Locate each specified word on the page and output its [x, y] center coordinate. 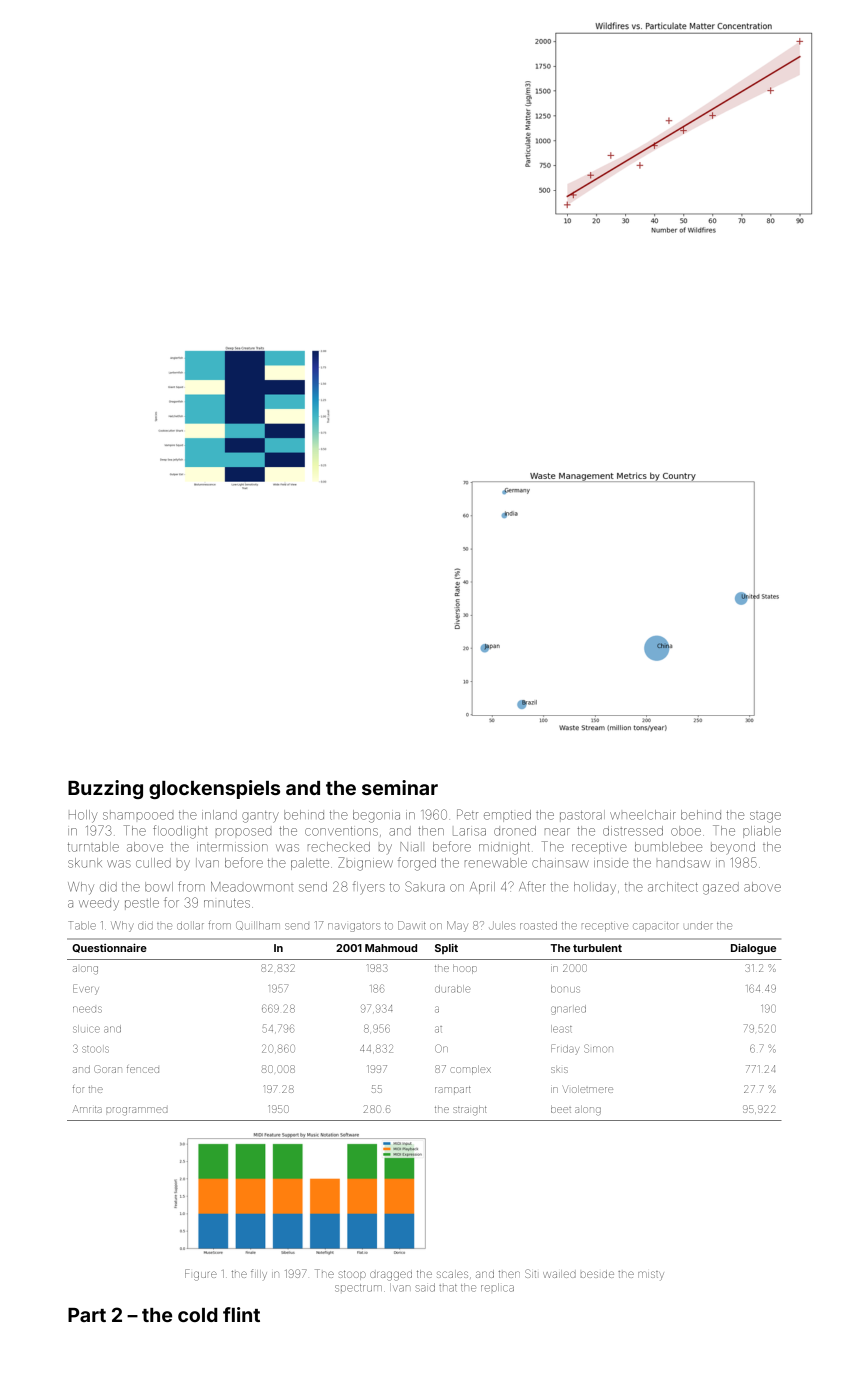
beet [561, 1109]
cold [197, 1315]
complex [470, 1070]
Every [86, 989]
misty [651, 1275]
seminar [400, 787]
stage [765, 817]
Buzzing [105, 789]
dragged [391, 1276]
